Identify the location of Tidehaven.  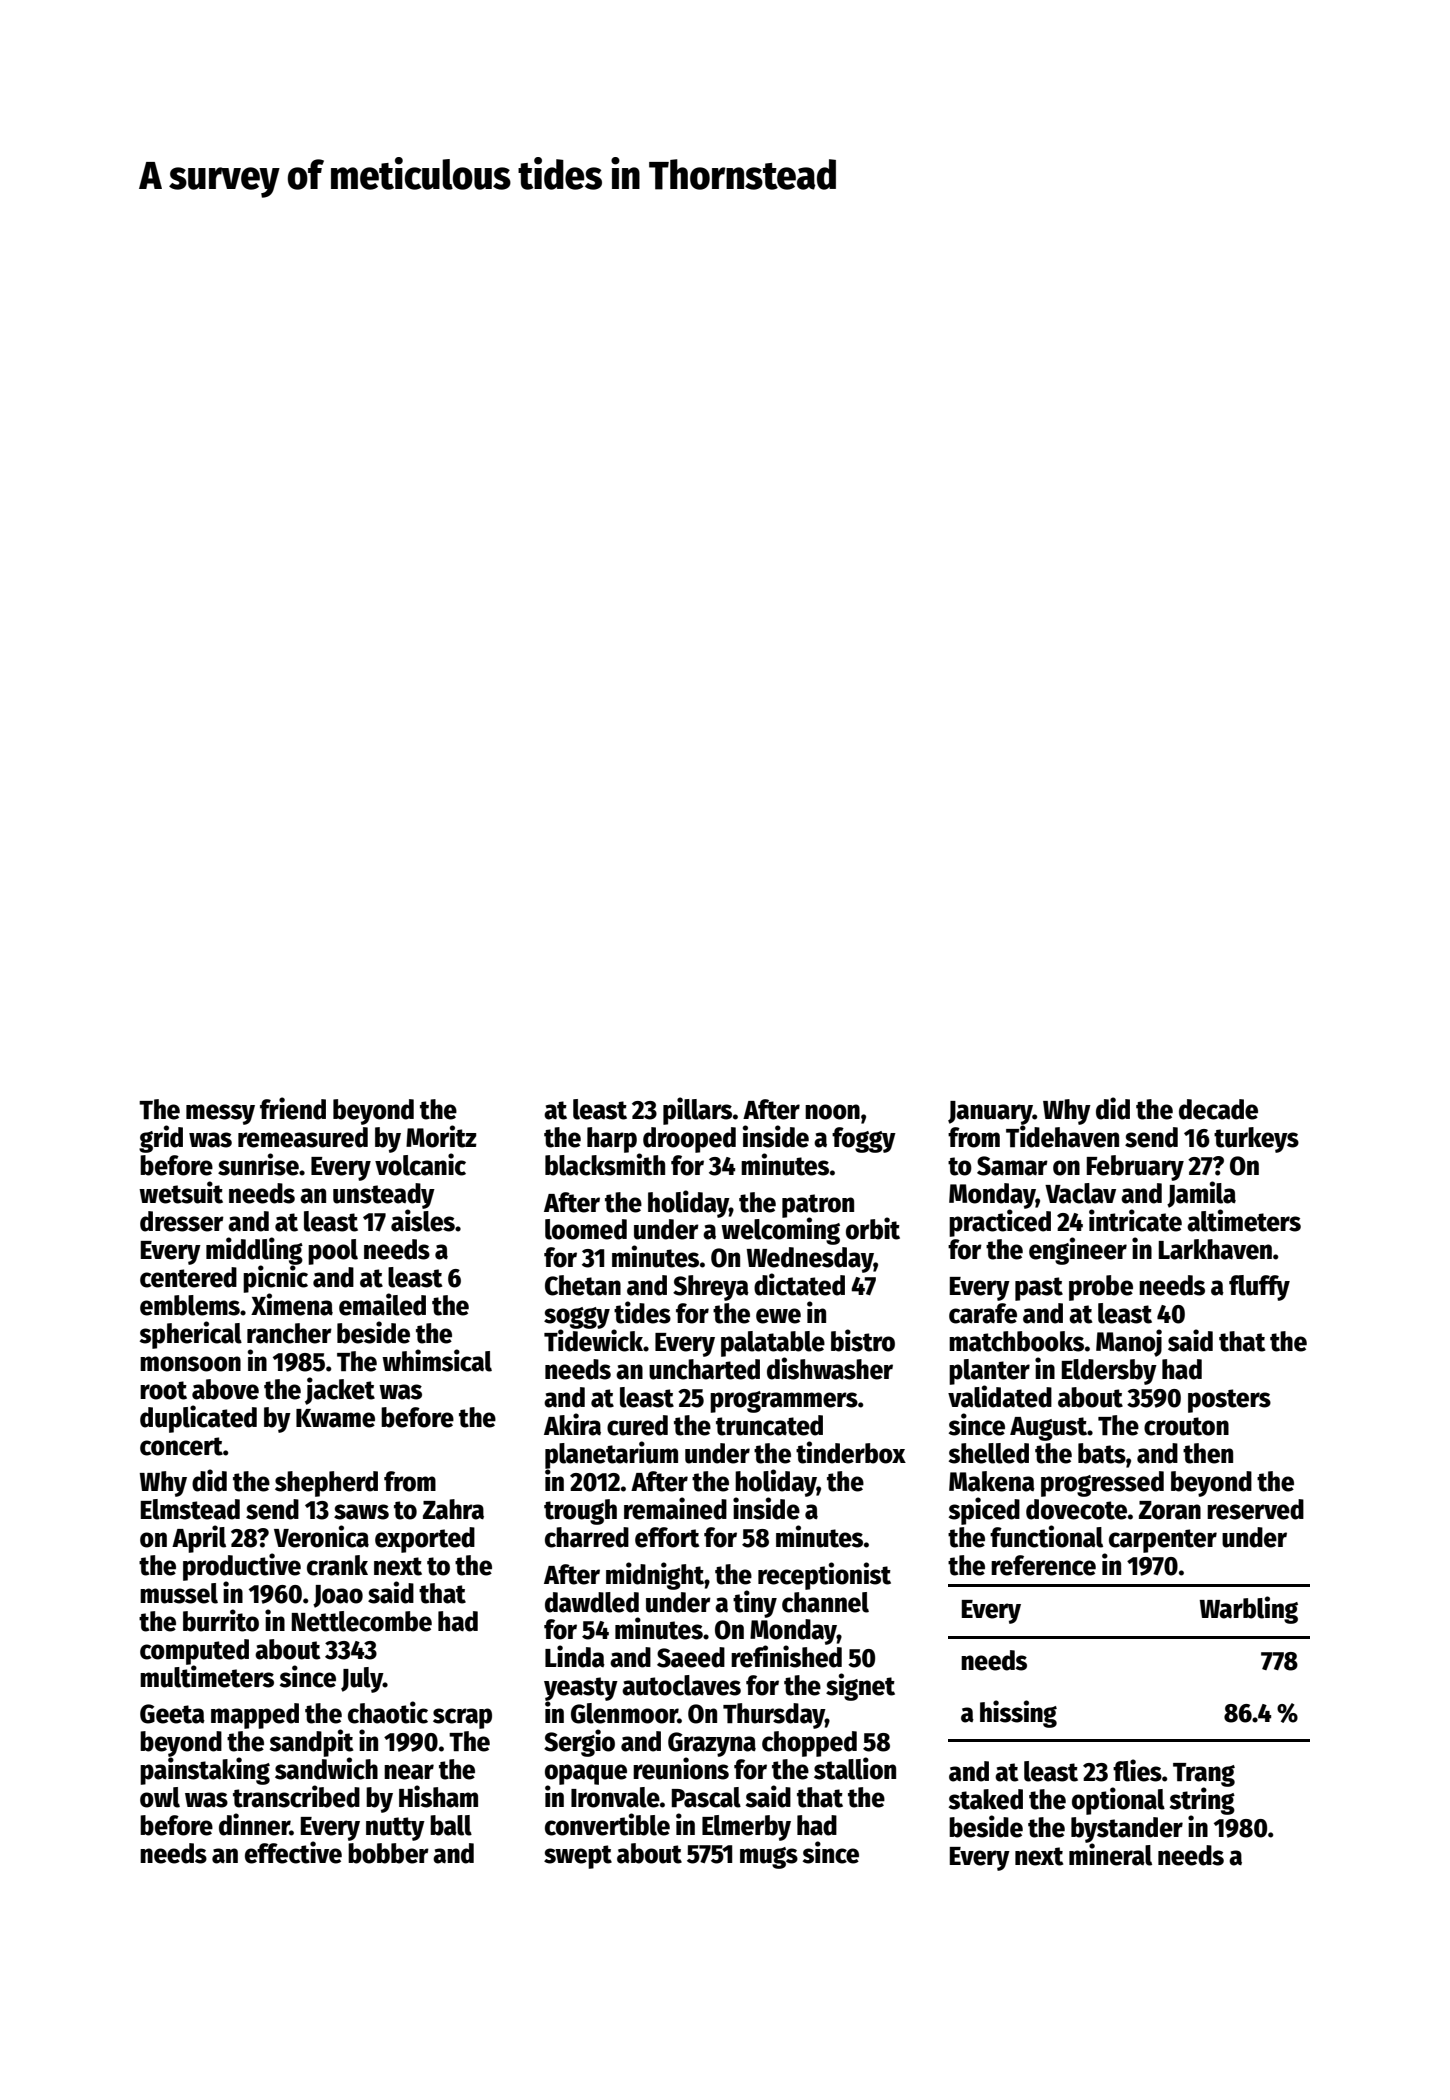
(1062, 1136).
